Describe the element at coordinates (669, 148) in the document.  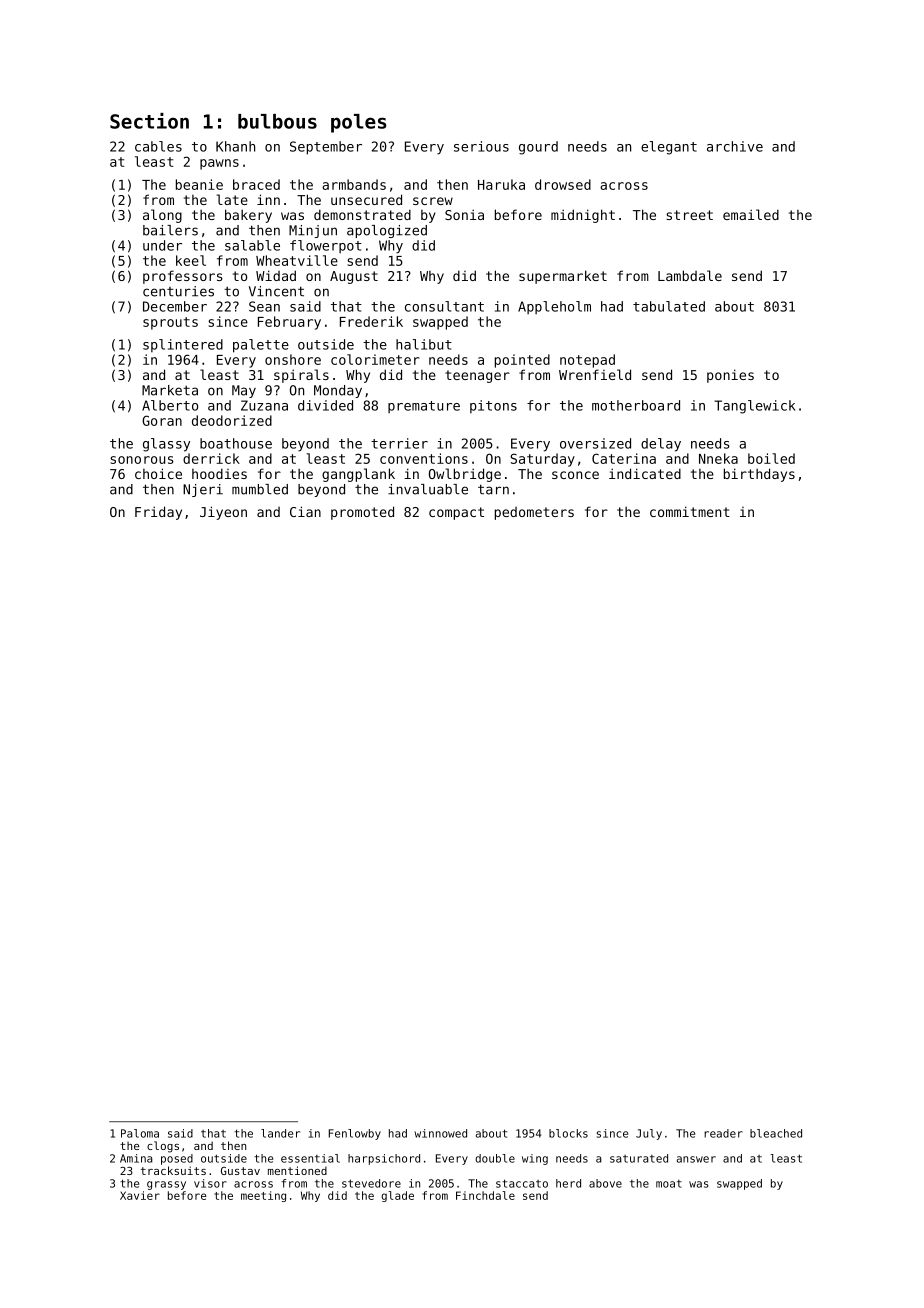
I see `elegant` at that location.
